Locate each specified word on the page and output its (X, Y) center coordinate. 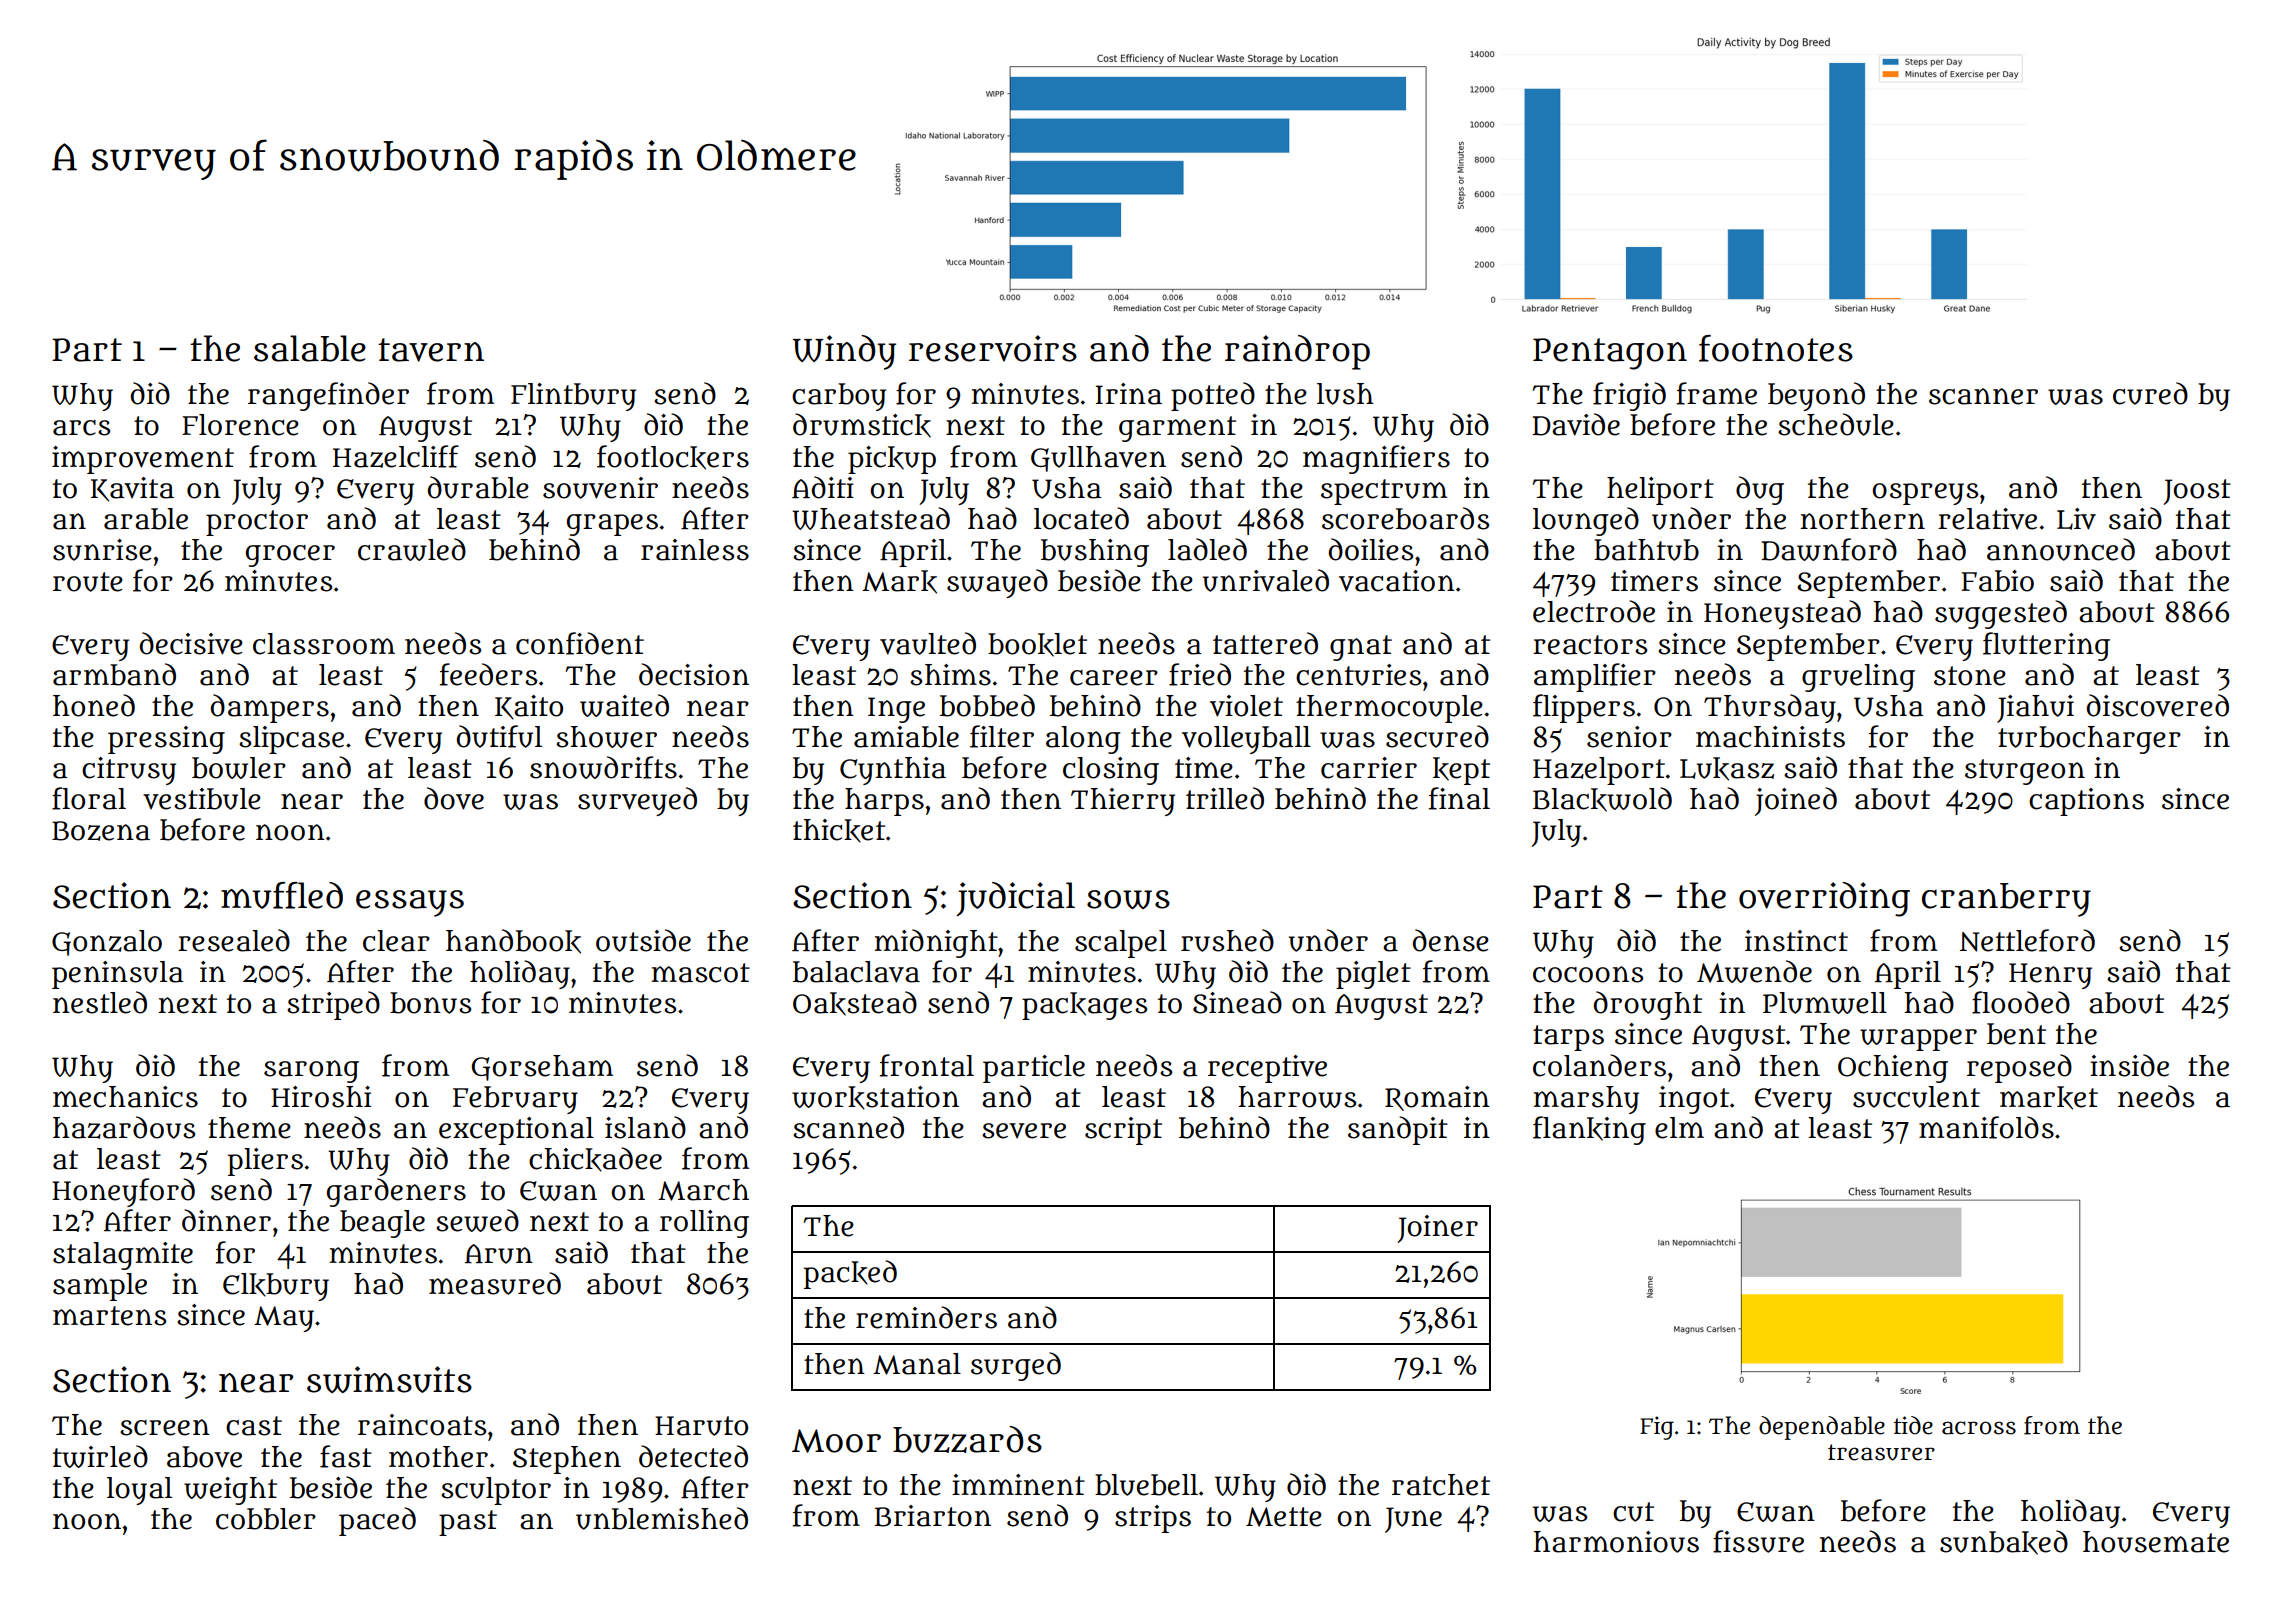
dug (1760, 490)
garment (1177, 429)
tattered (1265, 643)
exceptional (516, 1131)
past (468, 1523)
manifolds (1986, 1127)
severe (1024, 1131)
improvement (143, 460)
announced (2061, 549)
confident (580, 643)
